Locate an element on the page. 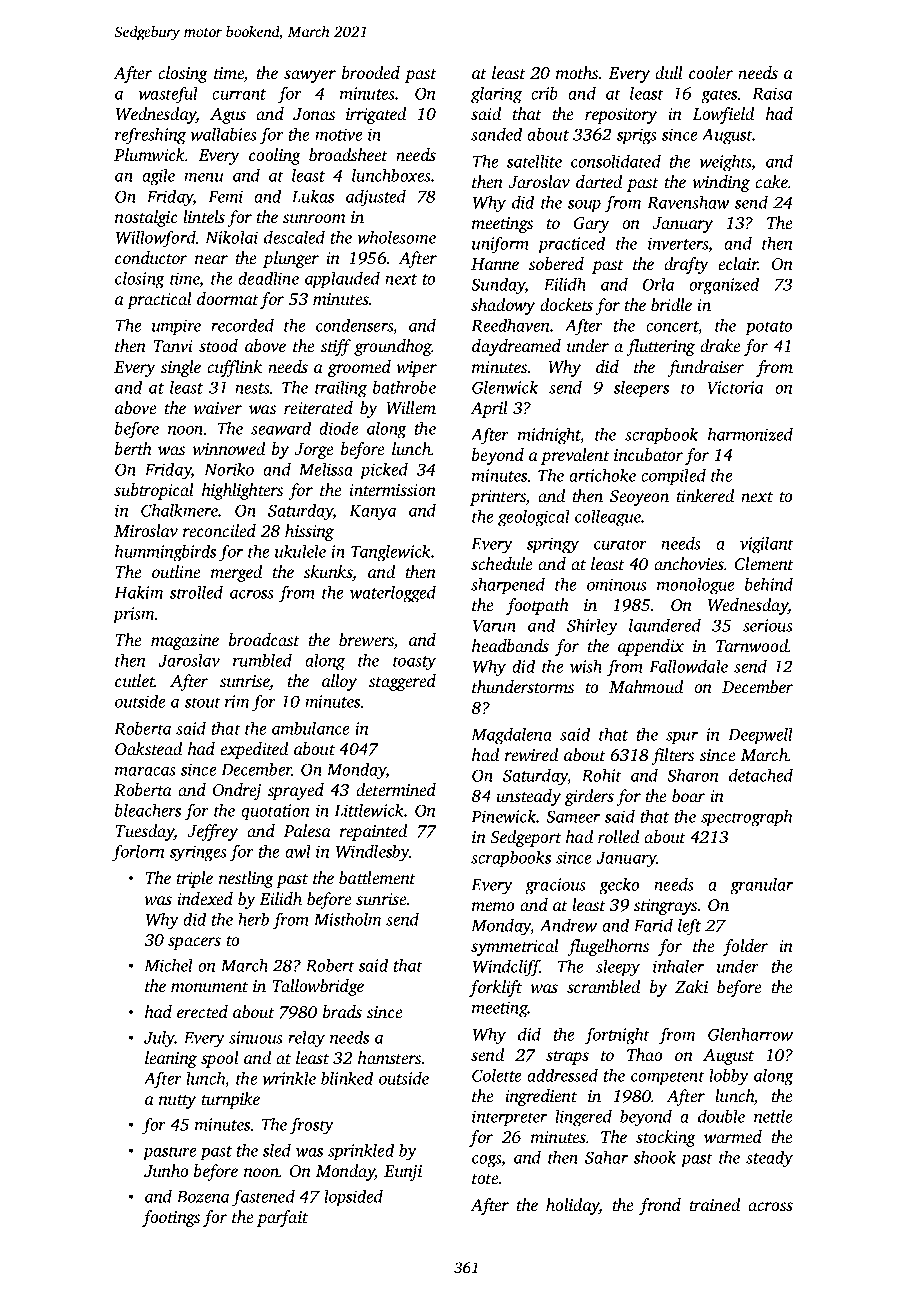 This page has height=1316, width=908. anchovies is located at coordinates (689, 563).
